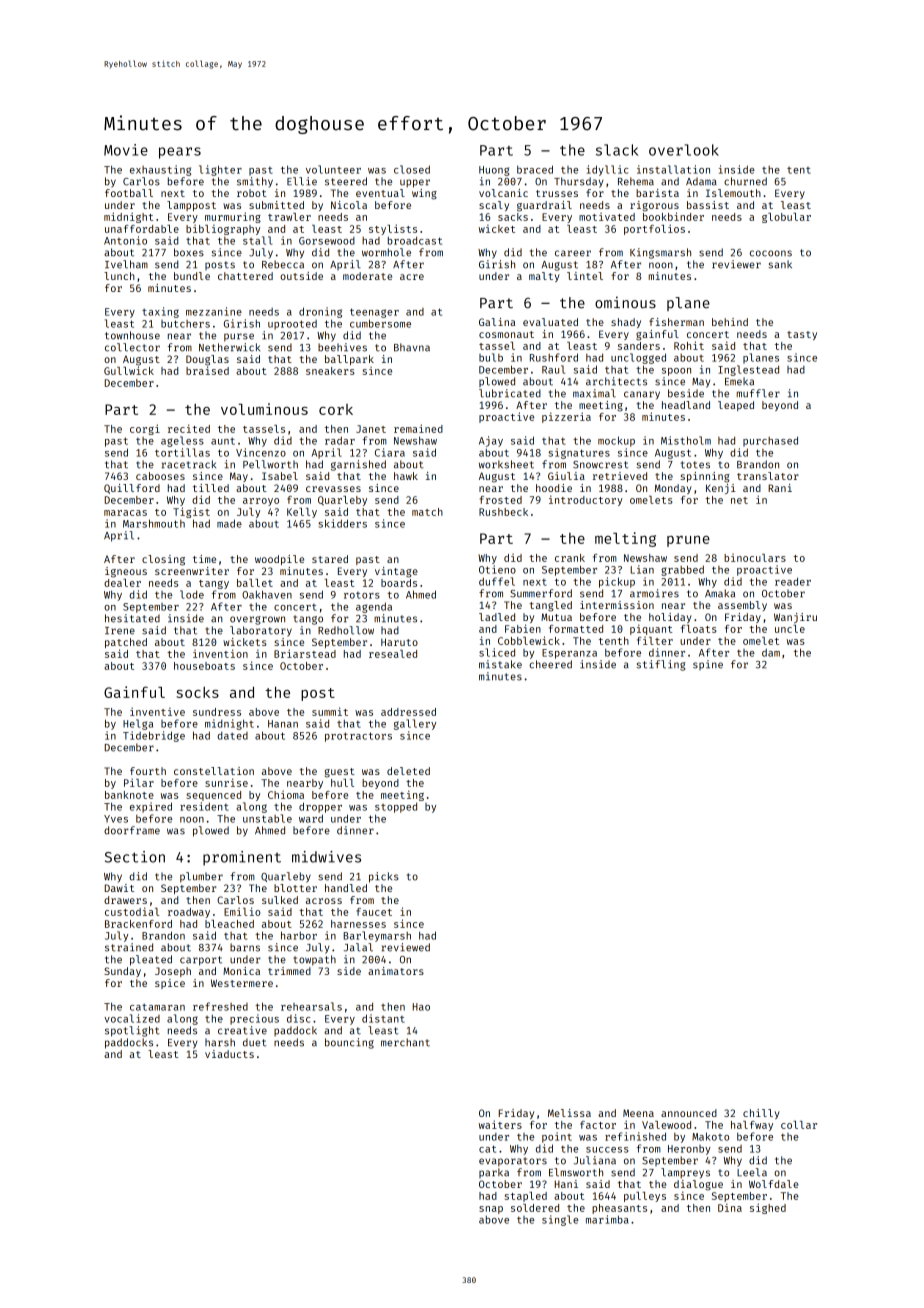 The image size is (924, 1308). I want to click on collar, so click(799, 1125).
